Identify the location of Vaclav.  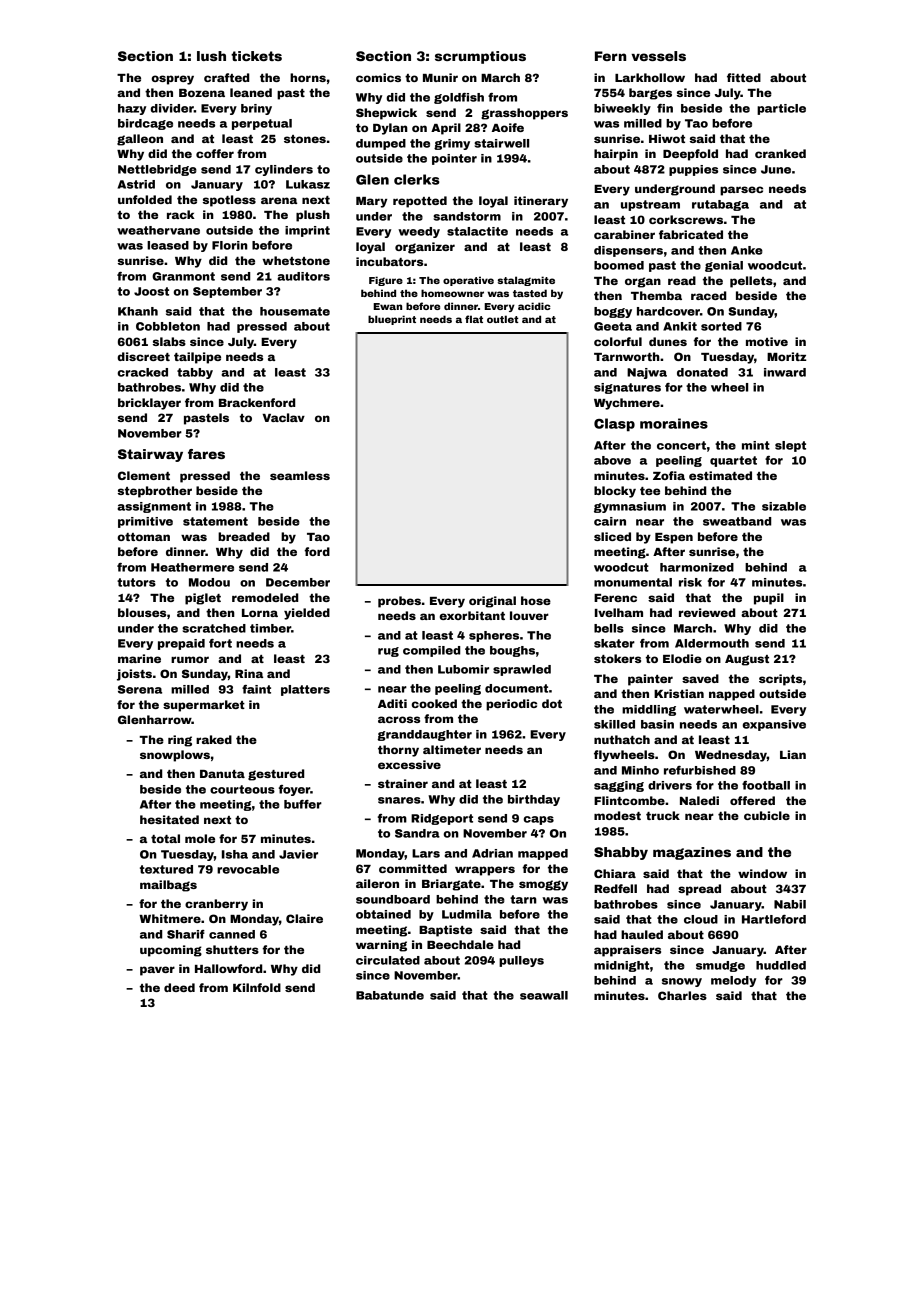
(283, 417).
